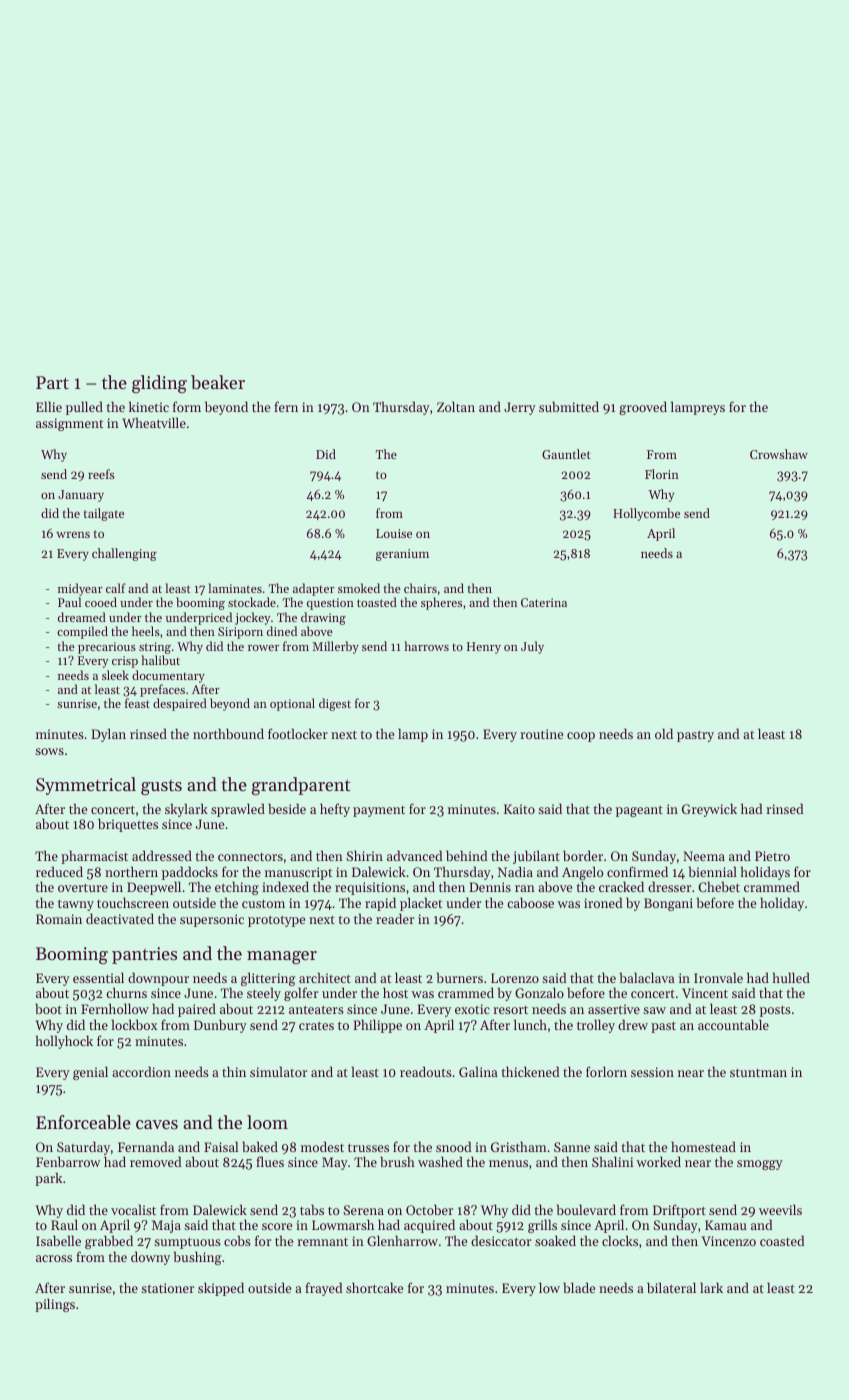 The height and width of the page is (1400, 849). Describe the element at coordinates (187, 1243) in the page. I see `sumptuous` at that location.
